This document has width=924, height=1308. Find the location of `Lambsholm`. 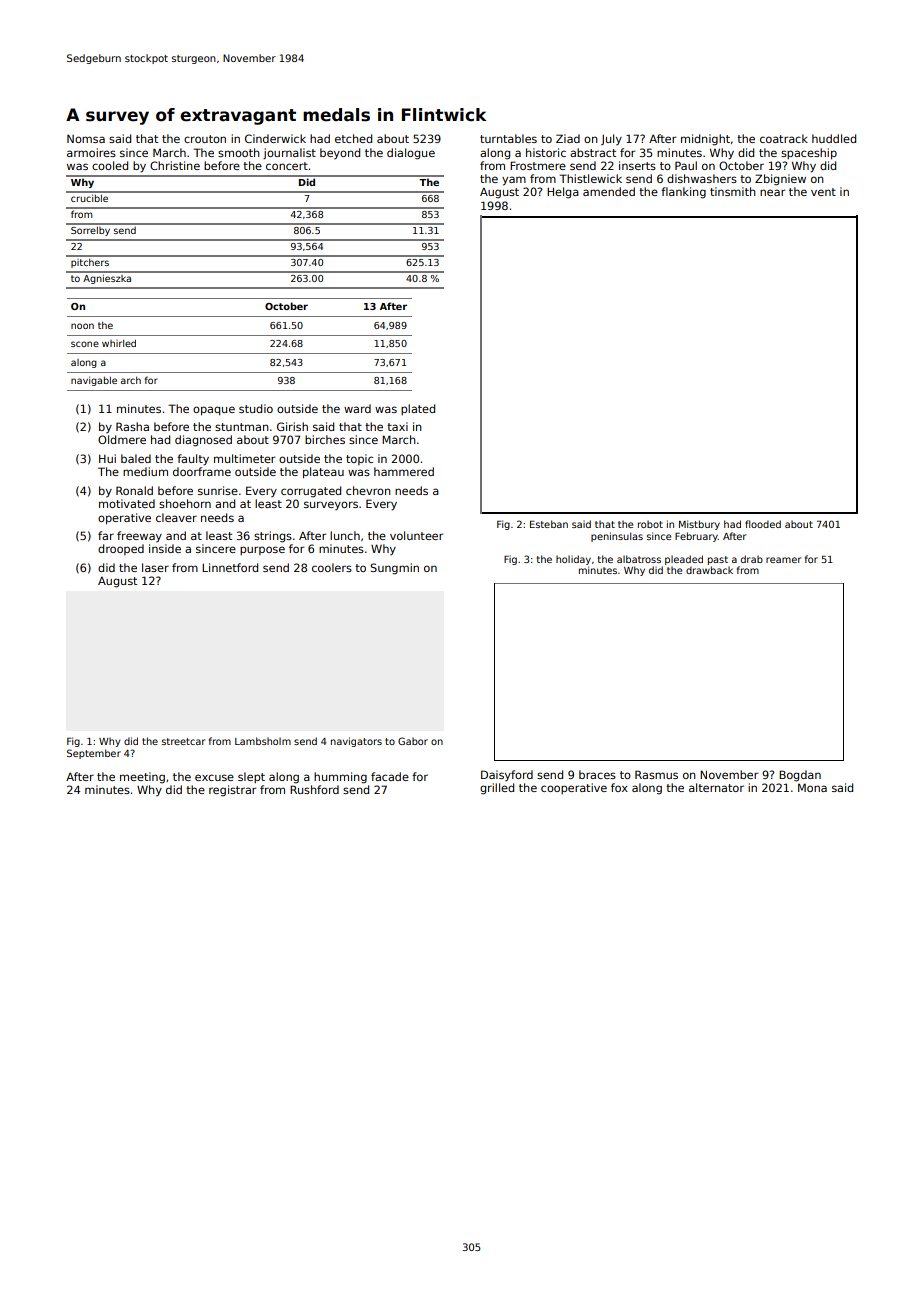

Lambsholm is located at coordinates (263, 741).
